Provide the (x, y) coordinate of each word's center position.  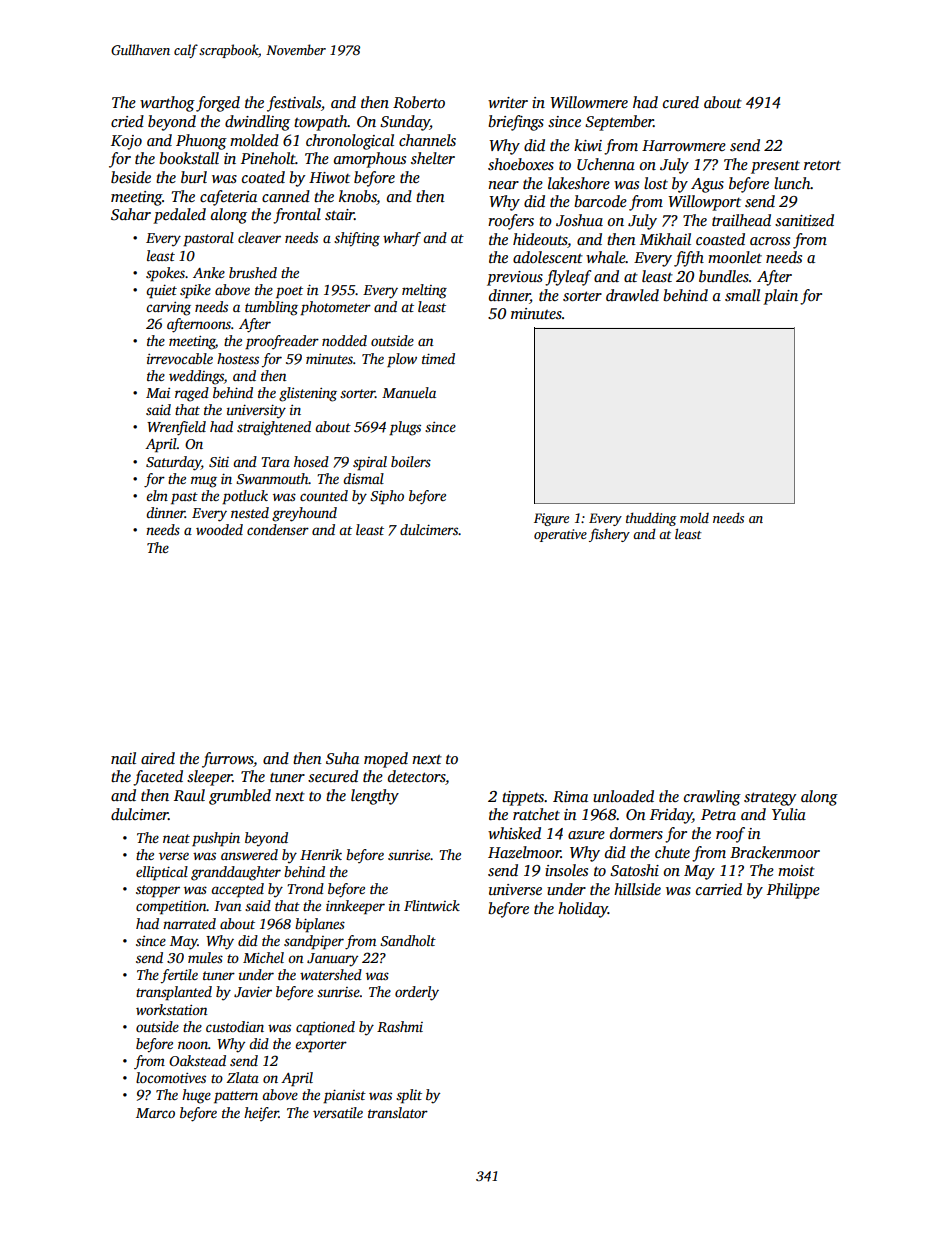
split (409, 1096)
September (619, 123)
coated (263, 177)
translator (398, 1112)
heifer (261, 1114)
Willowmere (589, 102)
